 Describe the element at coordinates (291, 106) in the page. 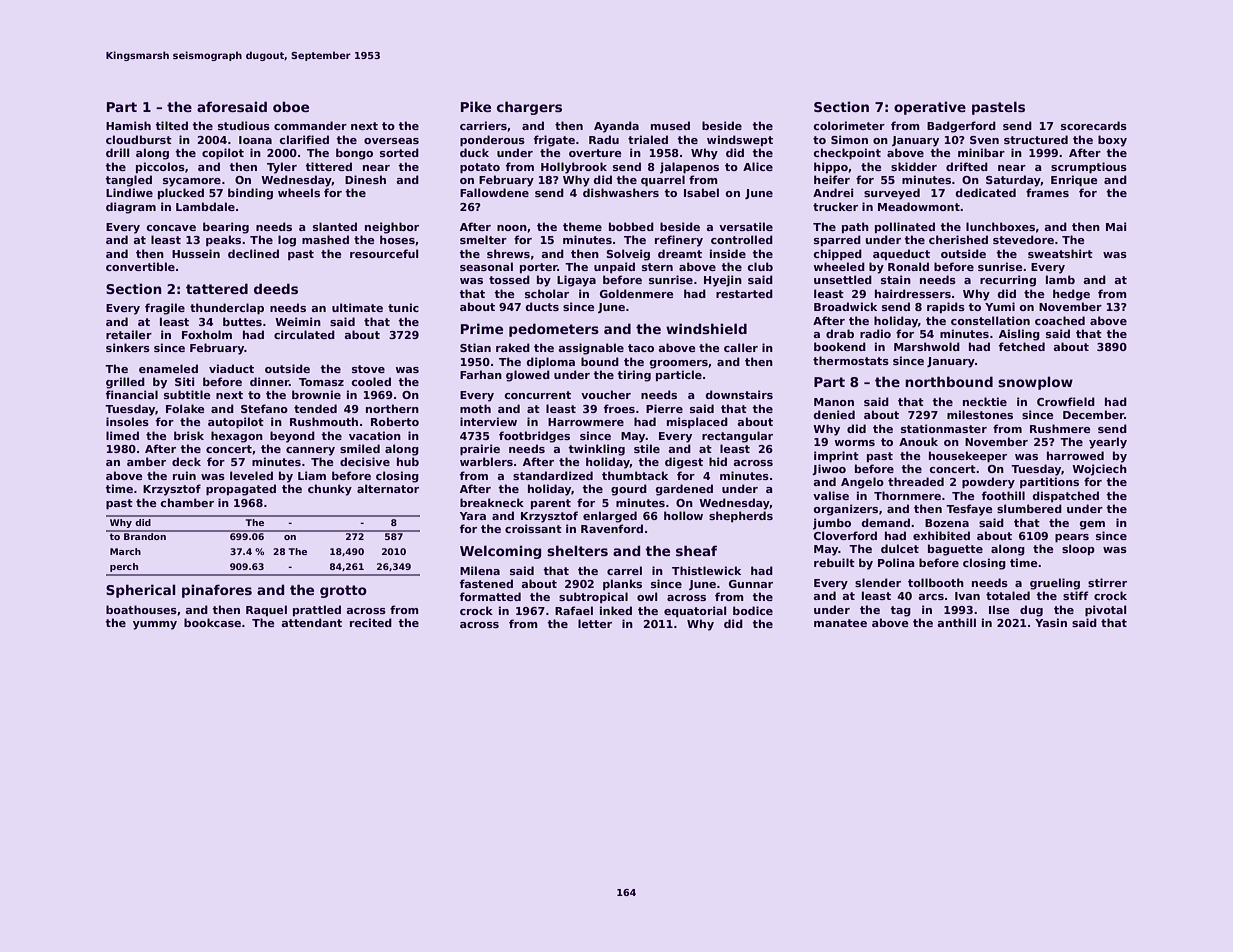

I see `oboe` at that location.
